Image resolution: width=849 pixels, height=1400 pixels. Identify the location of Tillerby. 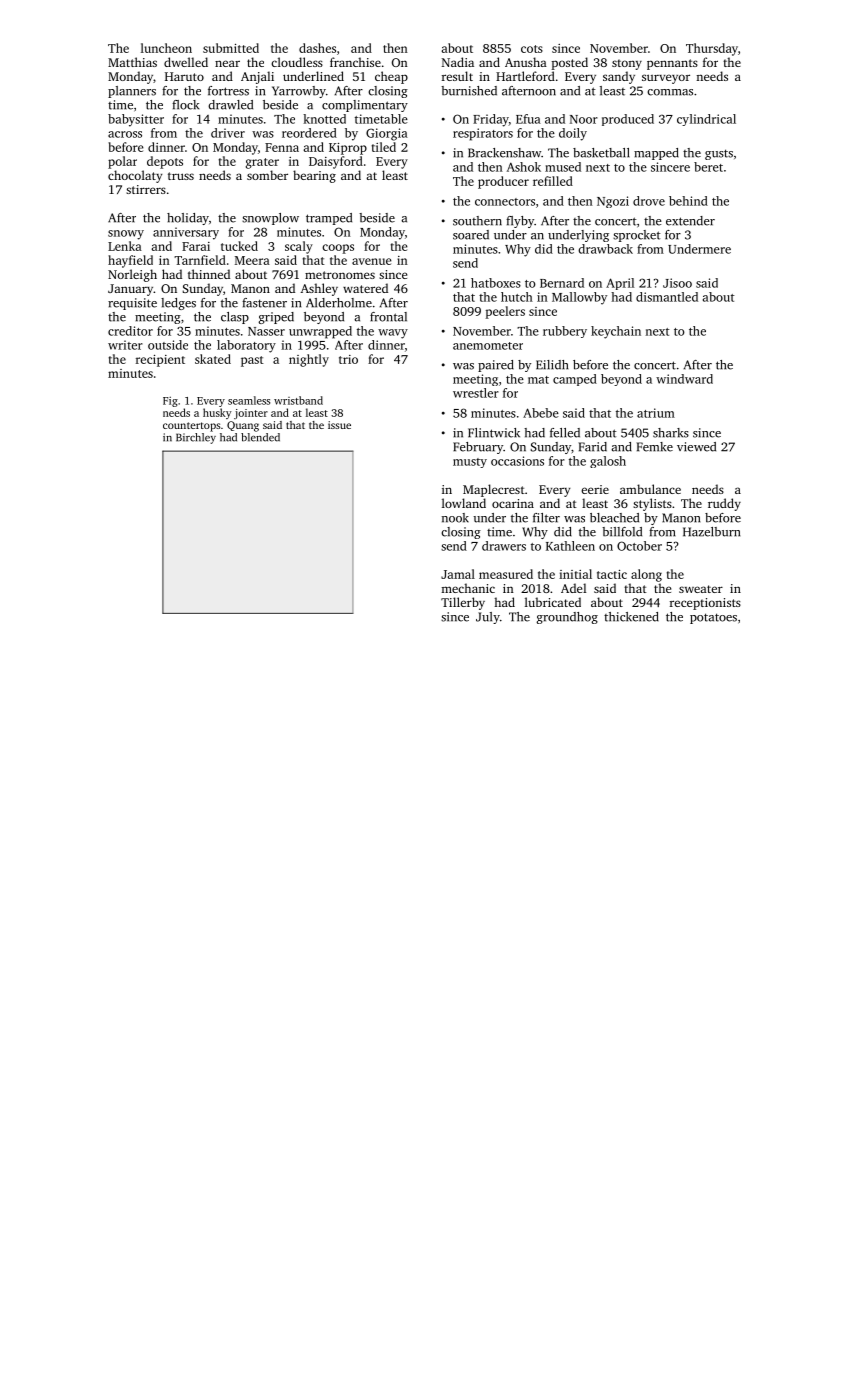
(463, 603).
